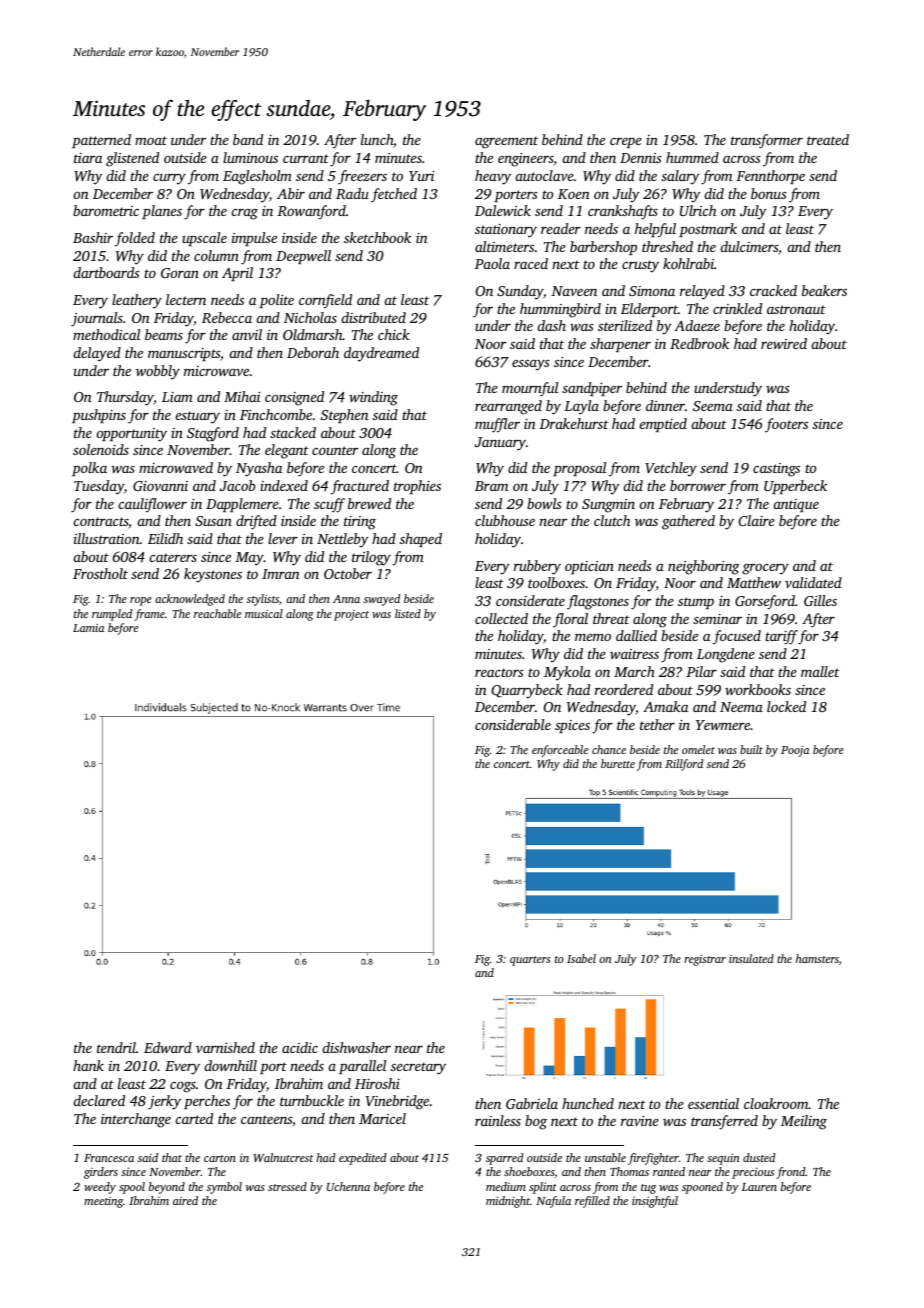 Image resolution: width=924 pixels, height=1308 pixels. I want to click on transformer, so click(767, 141).
